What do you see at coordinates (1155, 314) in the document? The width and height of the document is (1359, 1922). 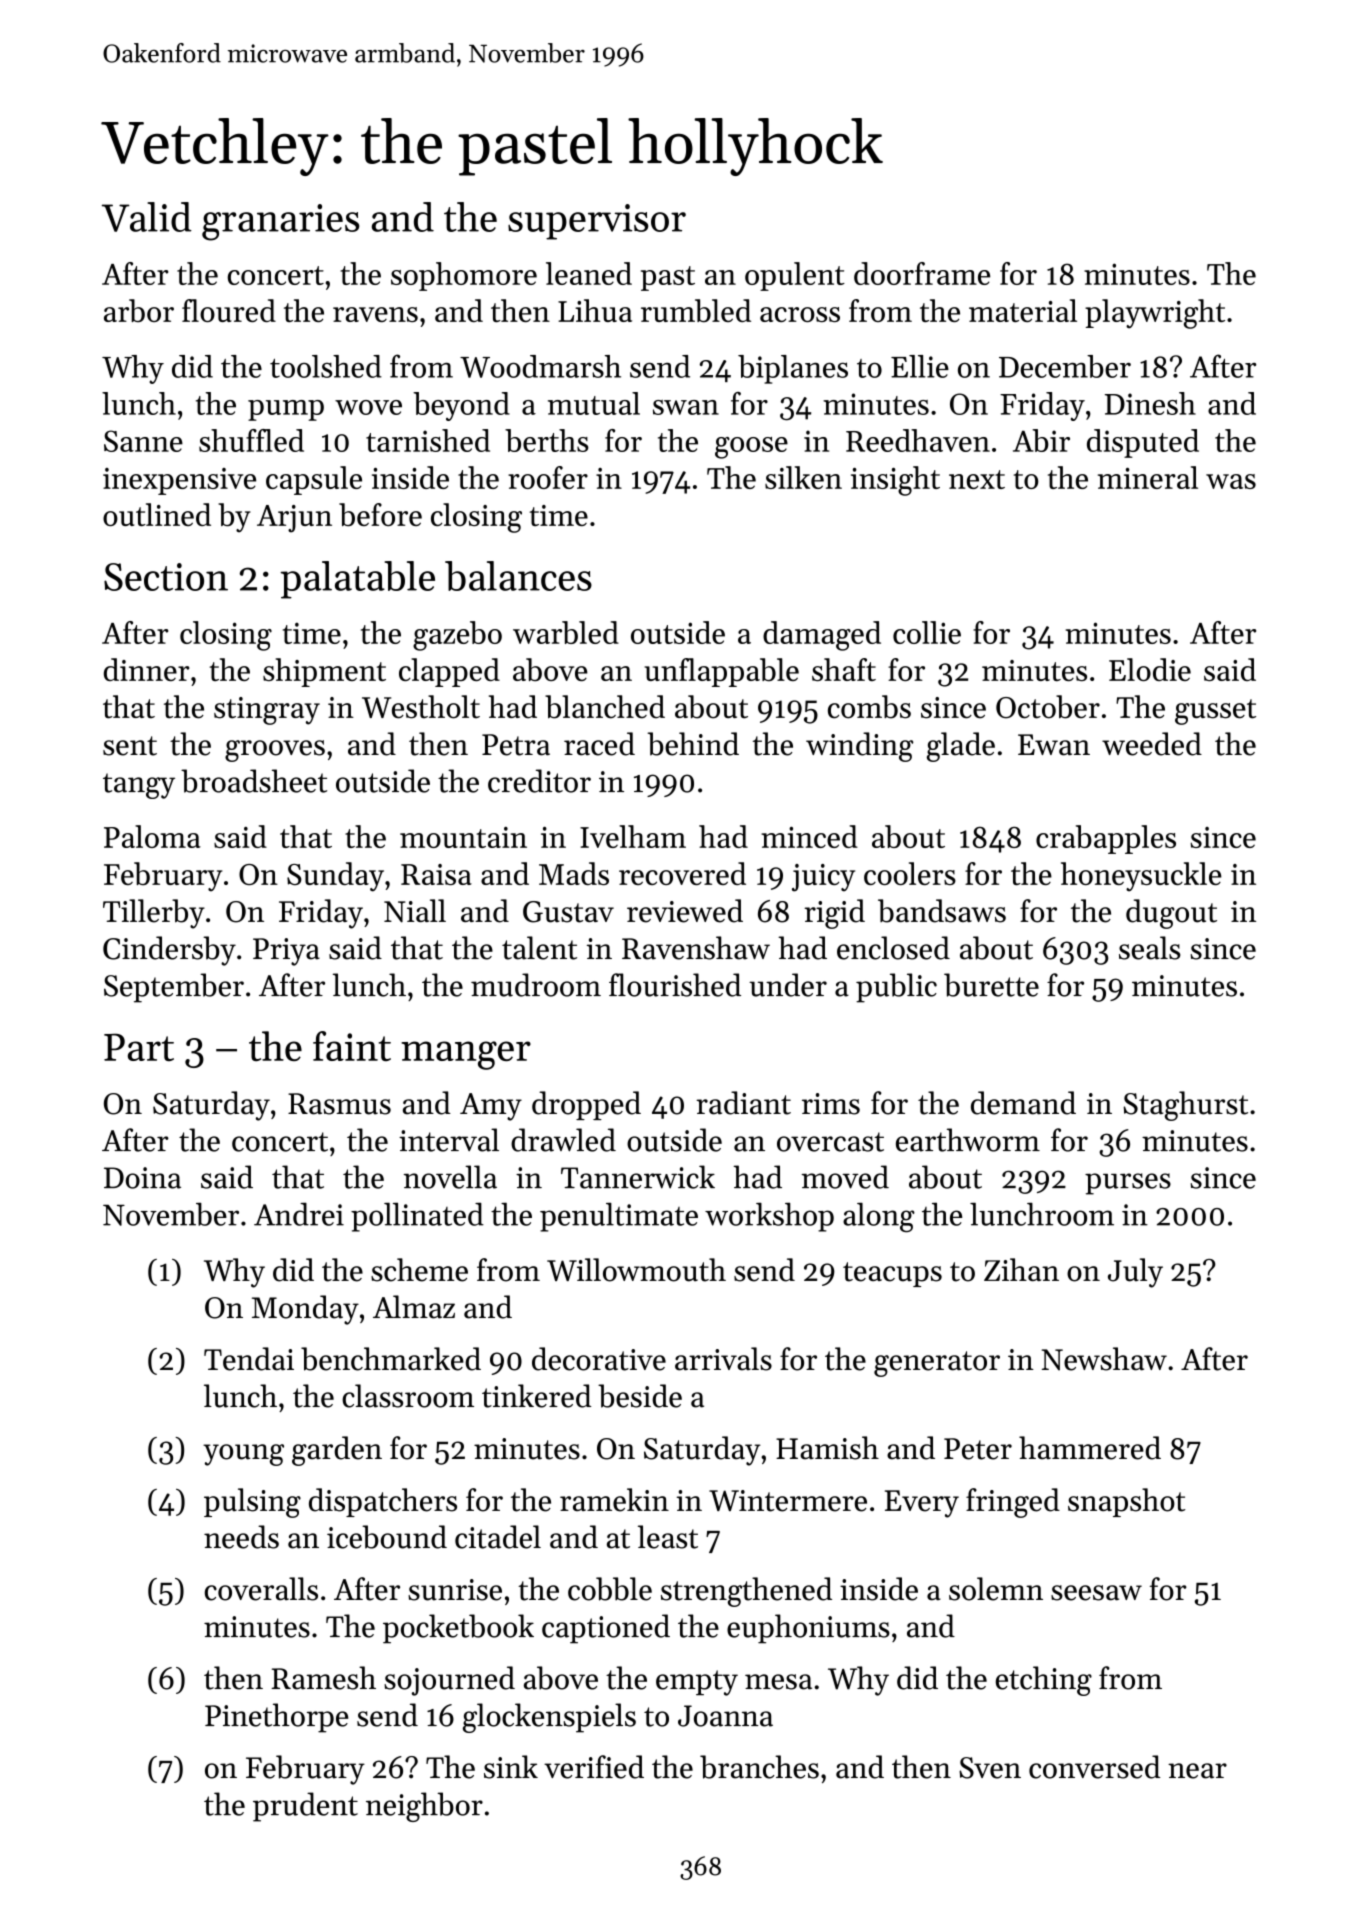 I see `playwright` at bounding box center [1155, 314].
